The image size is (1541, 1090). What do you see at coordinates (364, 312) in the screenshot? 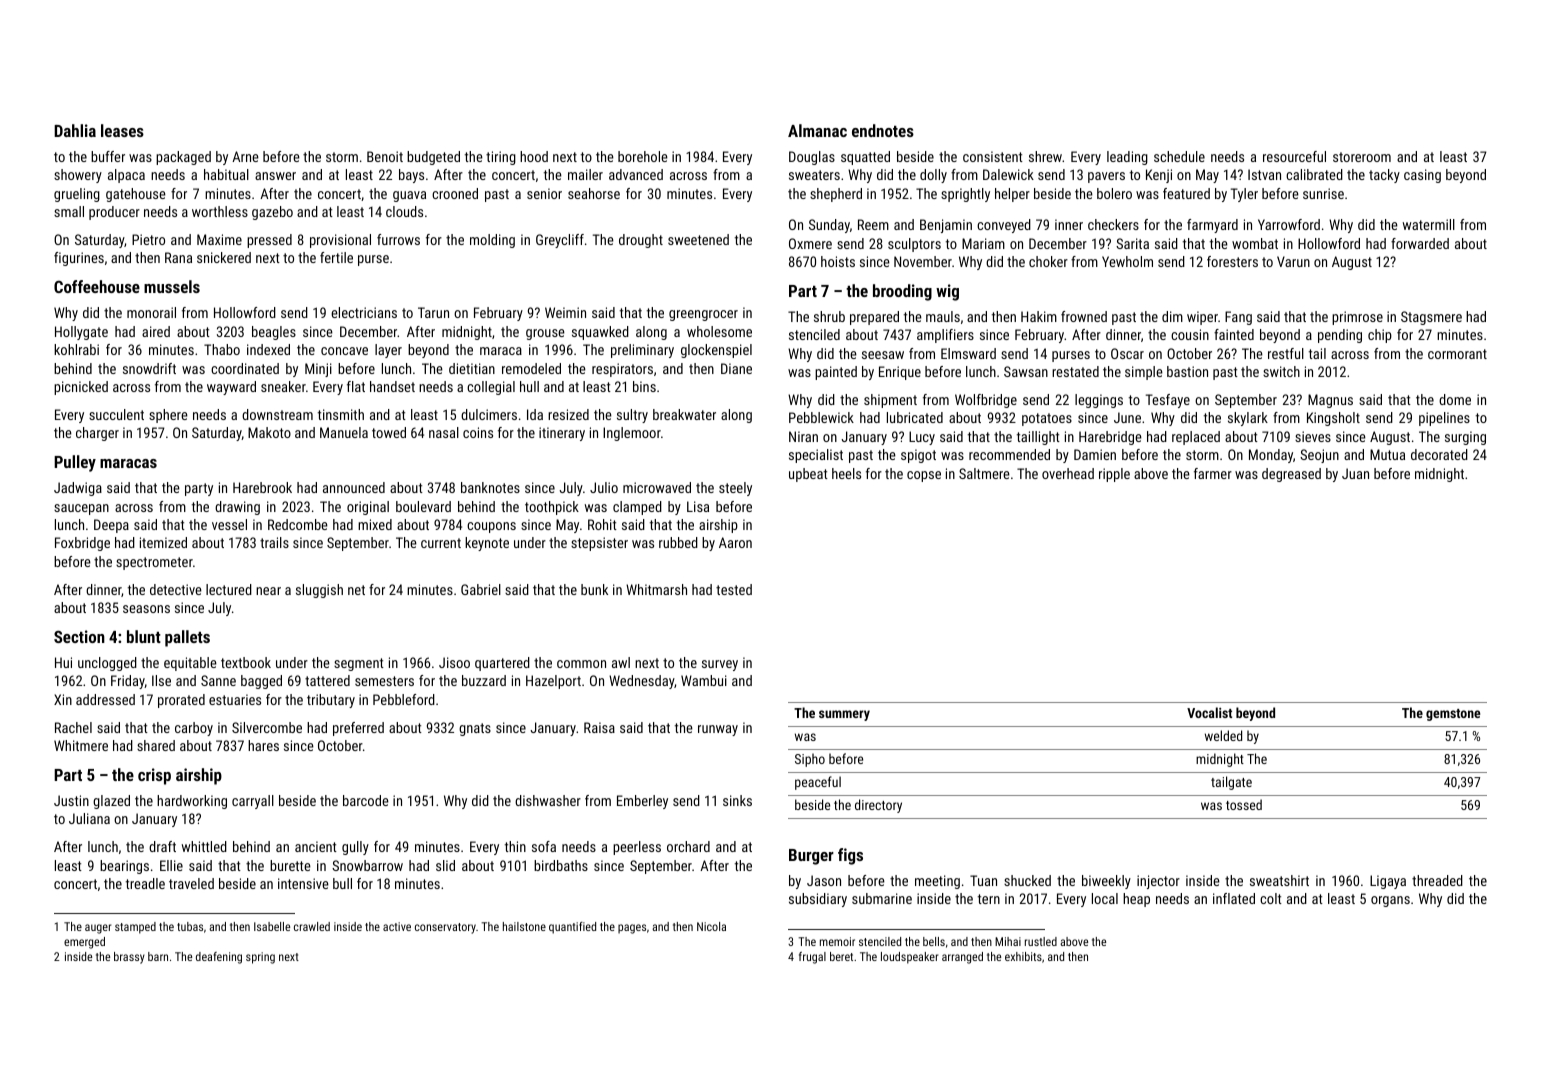
I see `electricians` at bounding box center [364, 312].
